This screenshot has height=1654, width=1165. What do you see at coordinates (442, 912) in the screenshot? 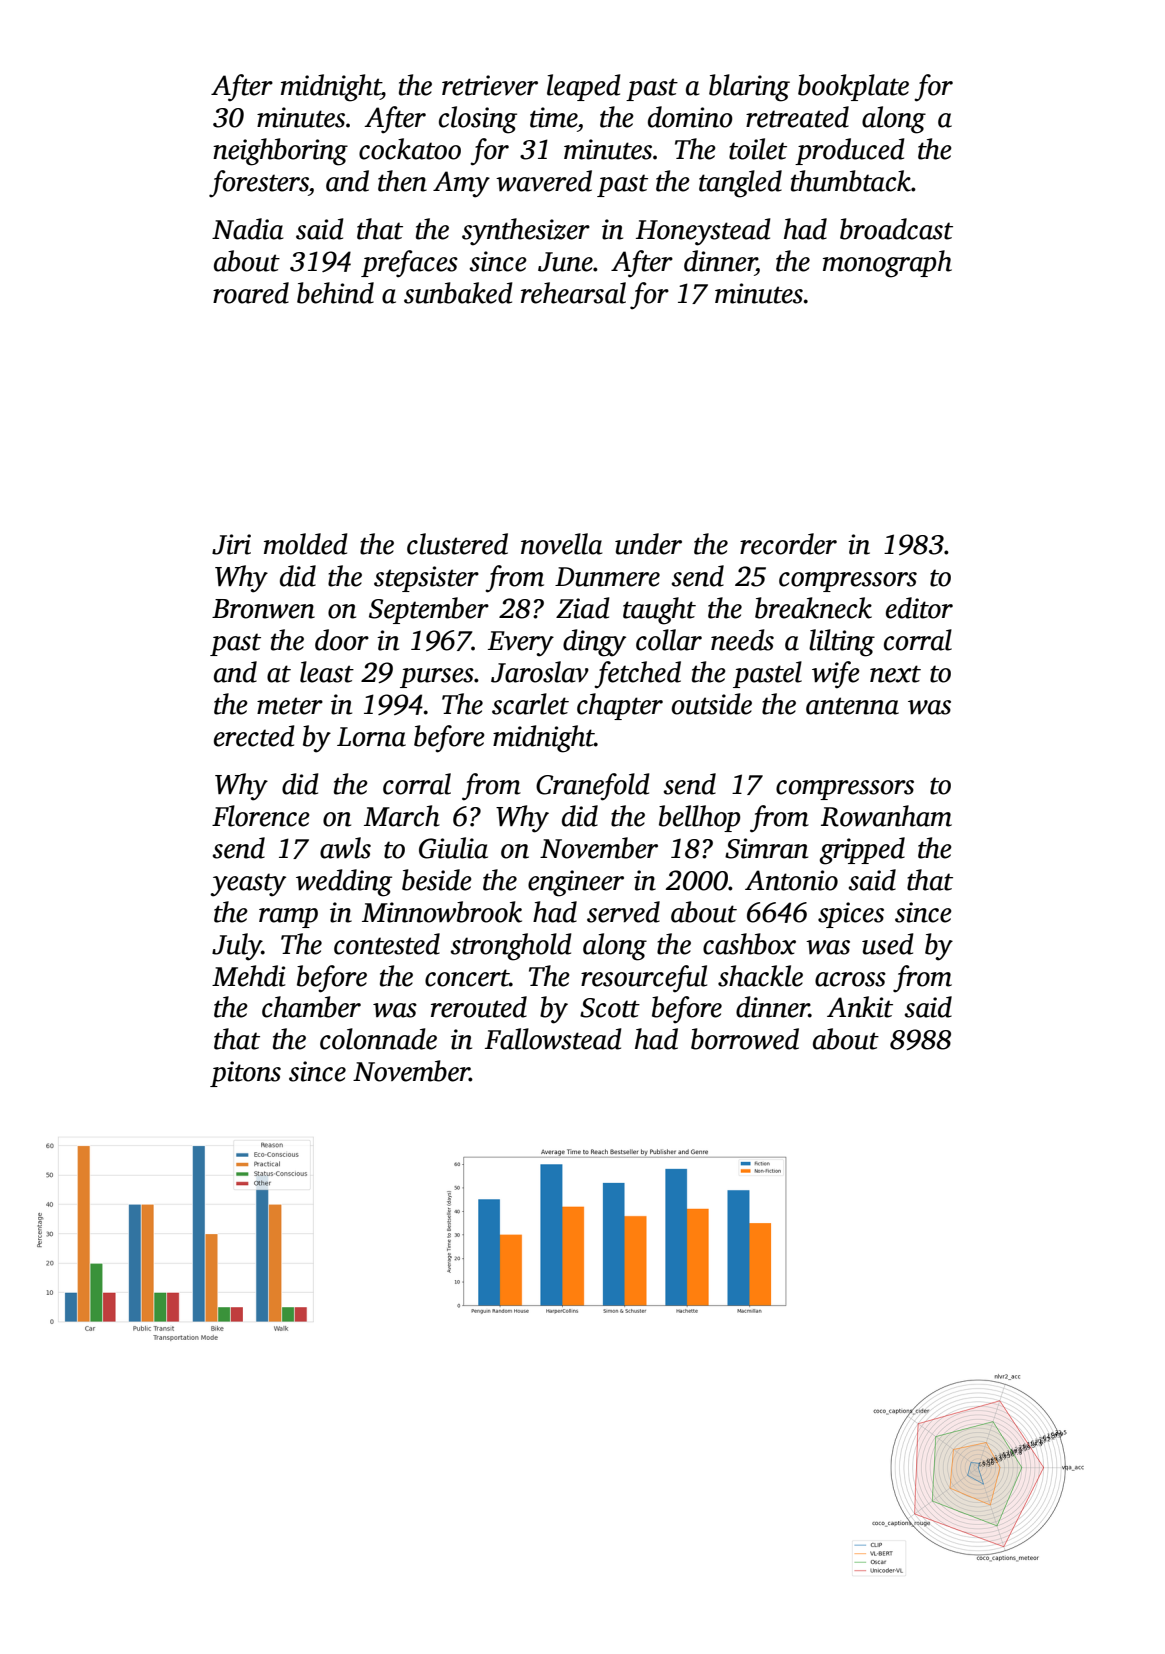
I see `Minnowbrook` at bounding box center [442, 912].
